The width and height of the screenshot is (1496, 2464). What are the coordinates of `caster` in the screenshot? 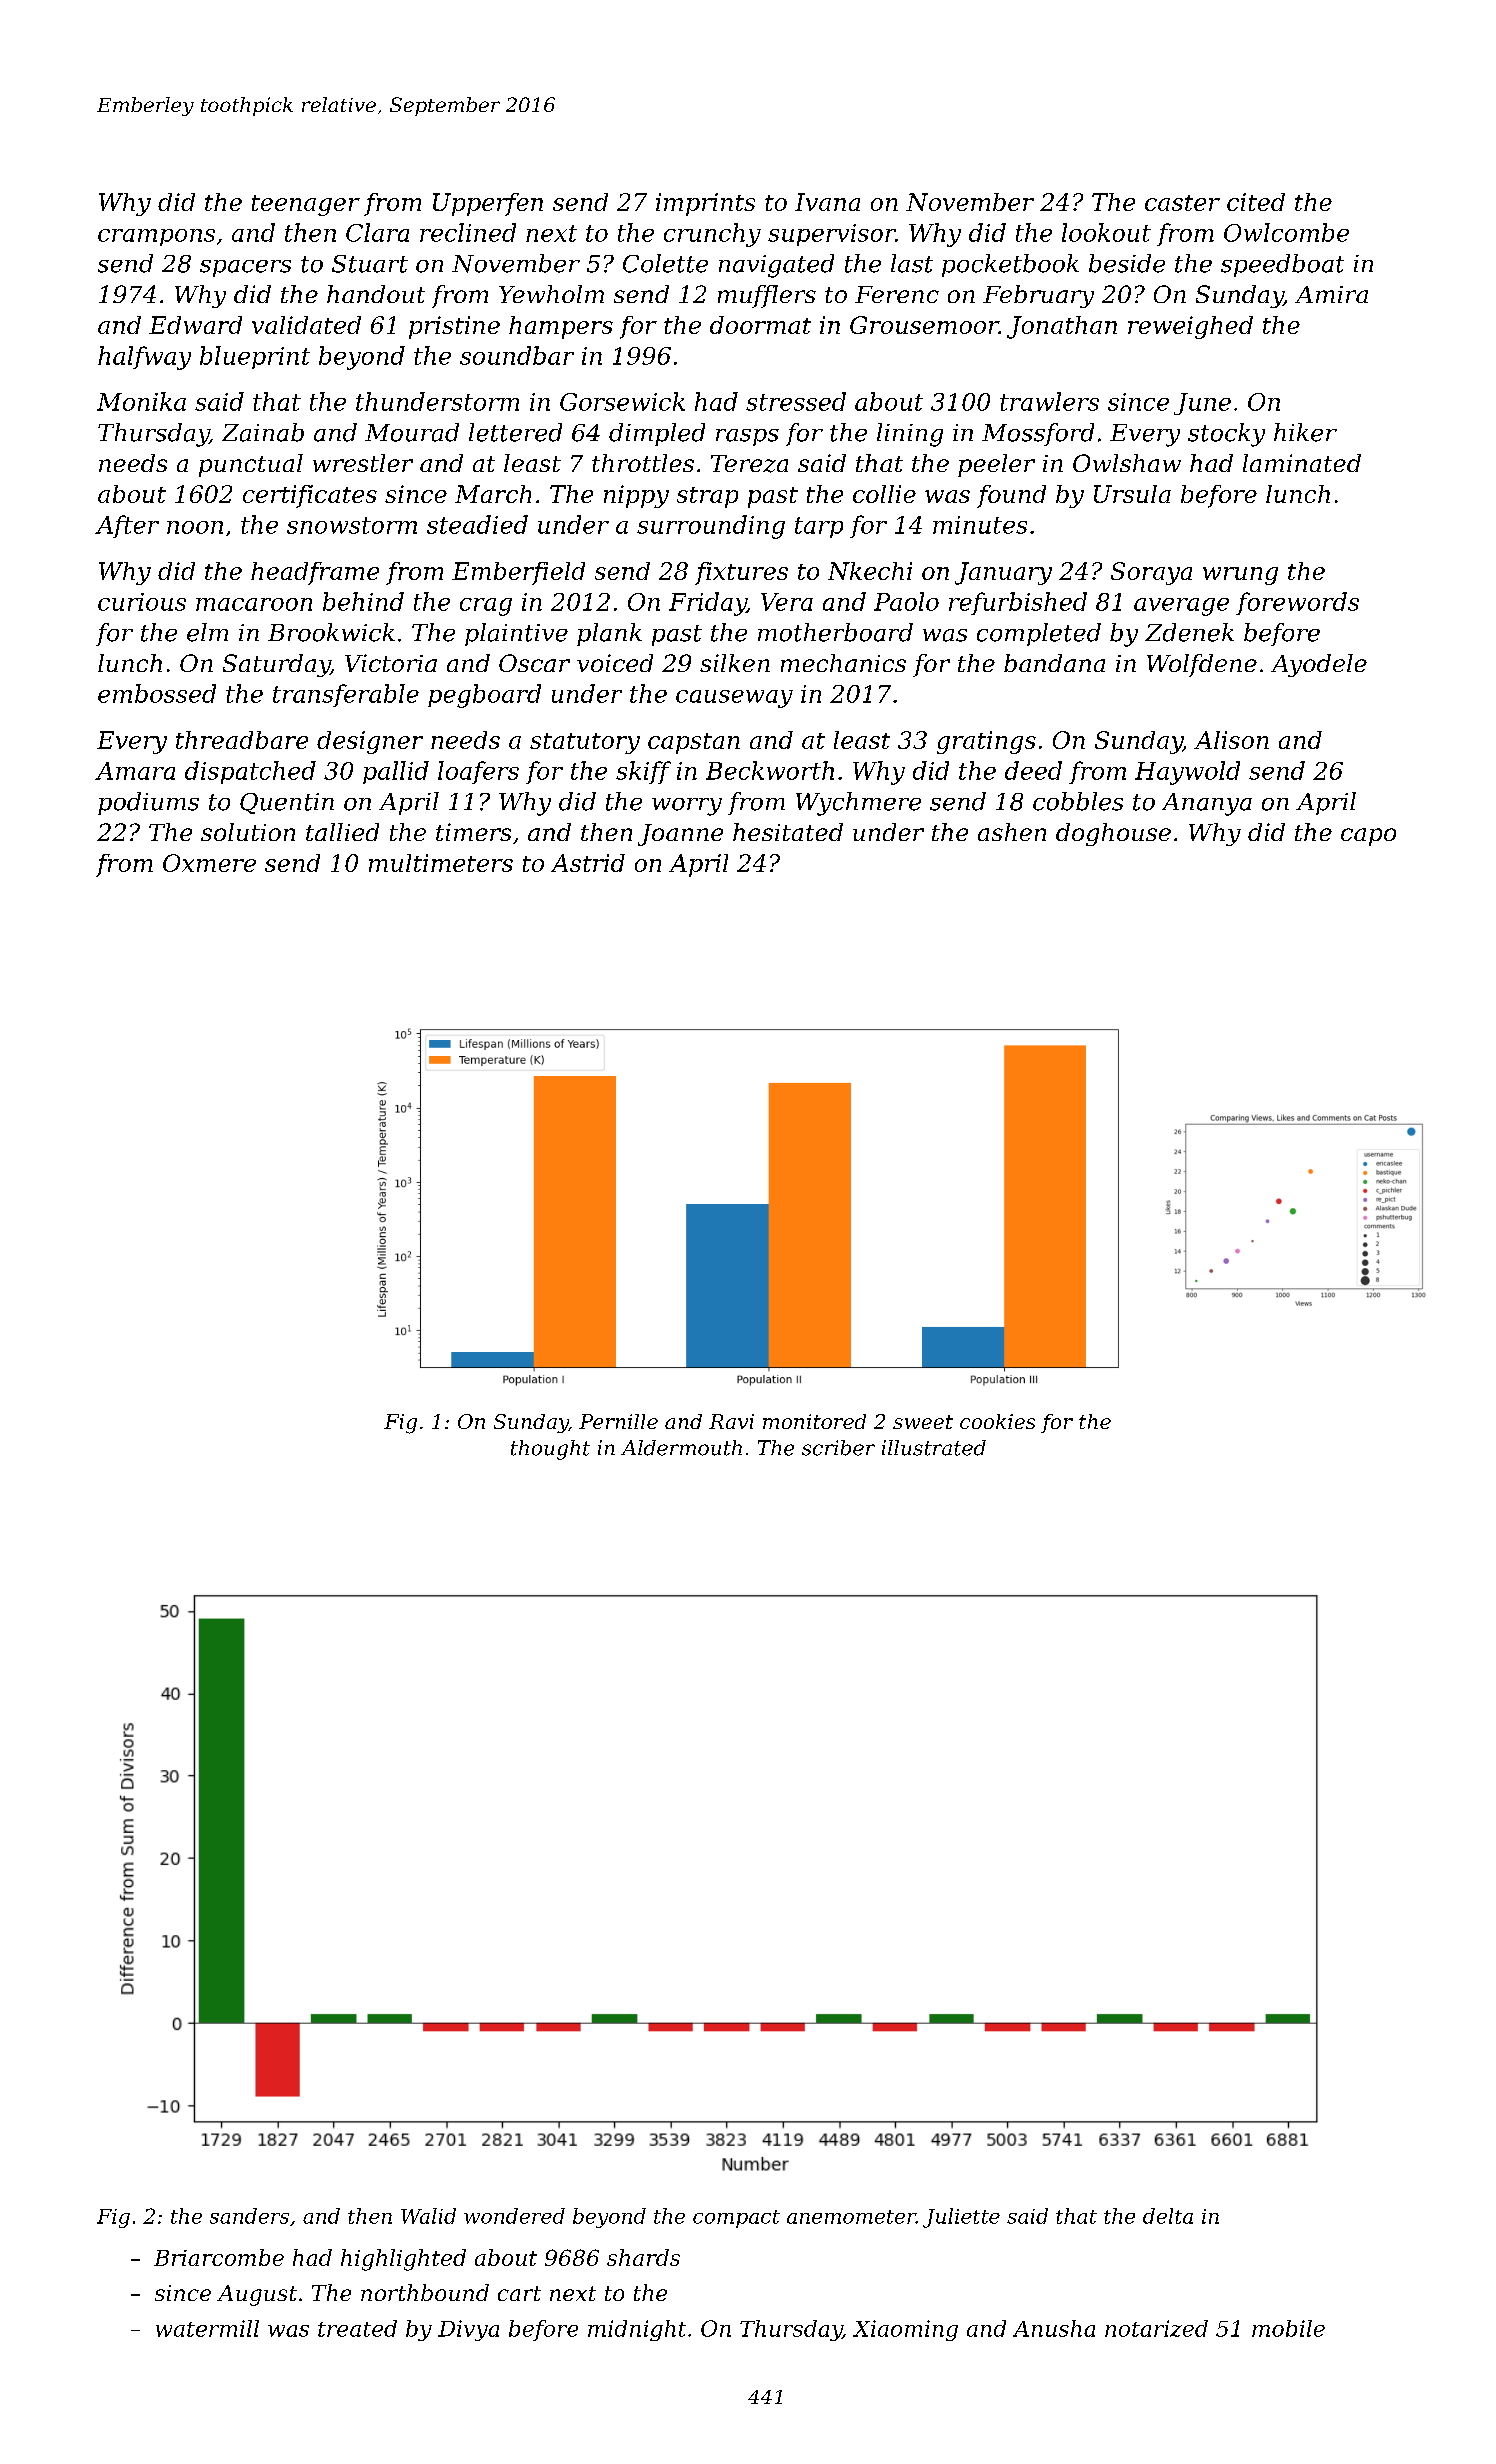 It's located at (1182, 203).
